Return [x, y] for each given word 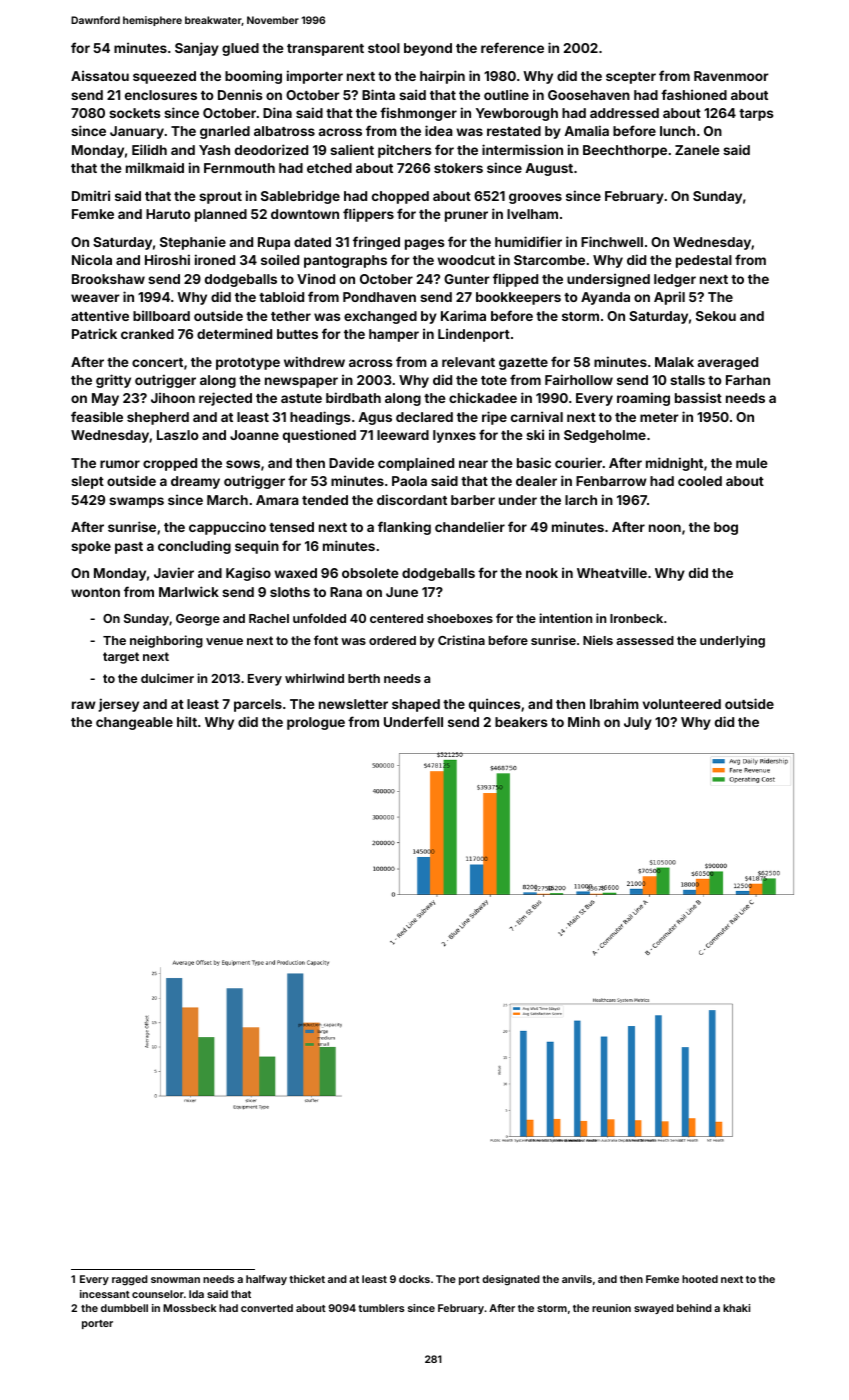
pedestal [704, 261]
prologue [316, 723]
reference [512, 47]
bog [726, 528]
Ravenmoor [731, 76]
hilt [187, 721]
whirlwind [314, 678]
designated [511, 1280]
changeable [134, 723]
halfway [266, 1280]
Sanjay [197, 49]
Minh [584, 721]
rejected [225, 399]
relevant [468, 362]
